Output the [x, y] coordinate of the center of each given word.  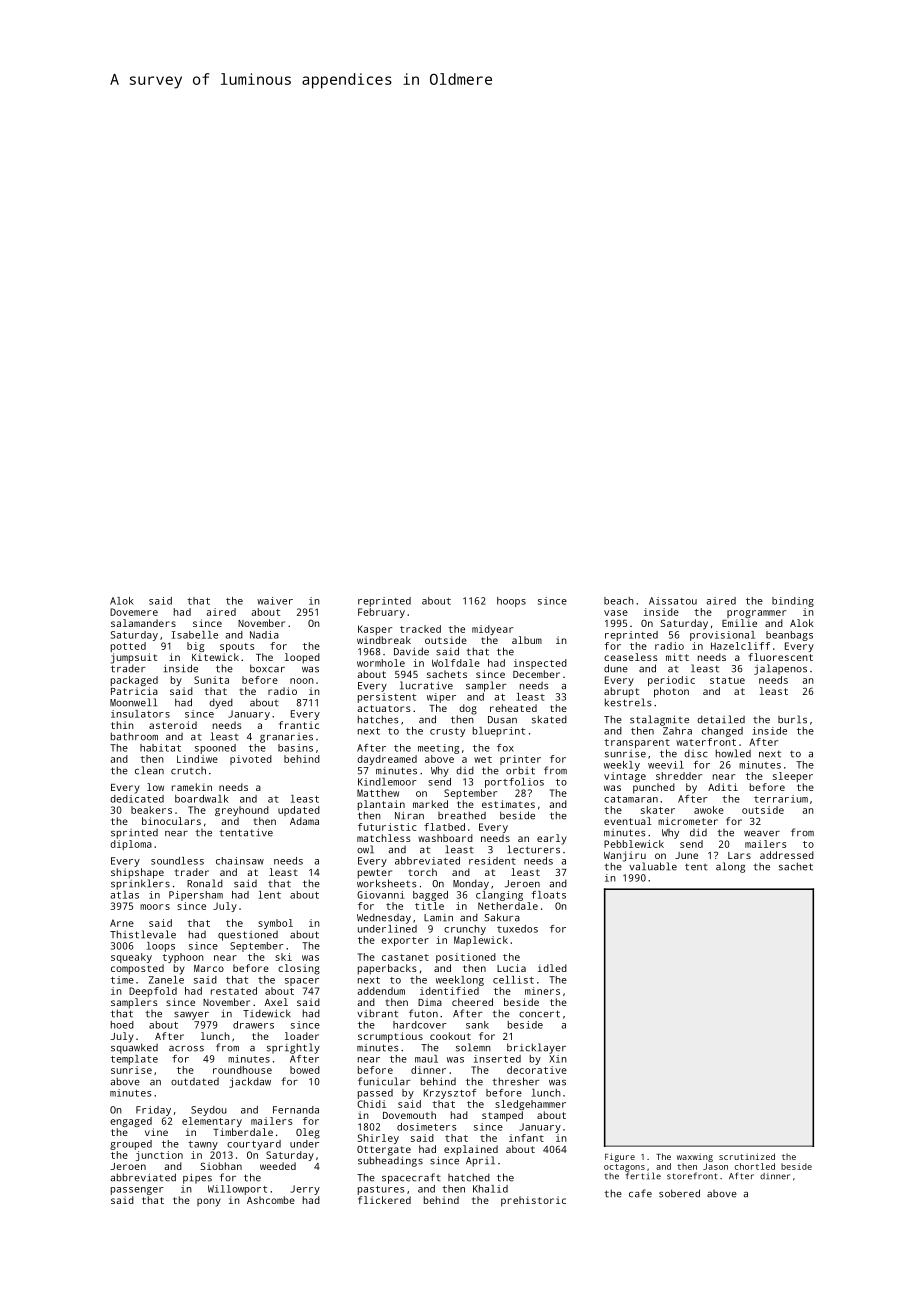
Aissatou [673, 601]
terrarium [781, 799]
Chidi [371, 1104]
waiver [275, 601]
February [381, 613]
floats [548, 895]
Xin [558, 1059]
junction [159, 1156]
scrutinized [747, 1156]
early [552, 839]
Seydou [209, 1111]
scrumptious [390, 1037]
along [730, 867]
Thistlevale [143, 934]
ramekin [192, 787]
